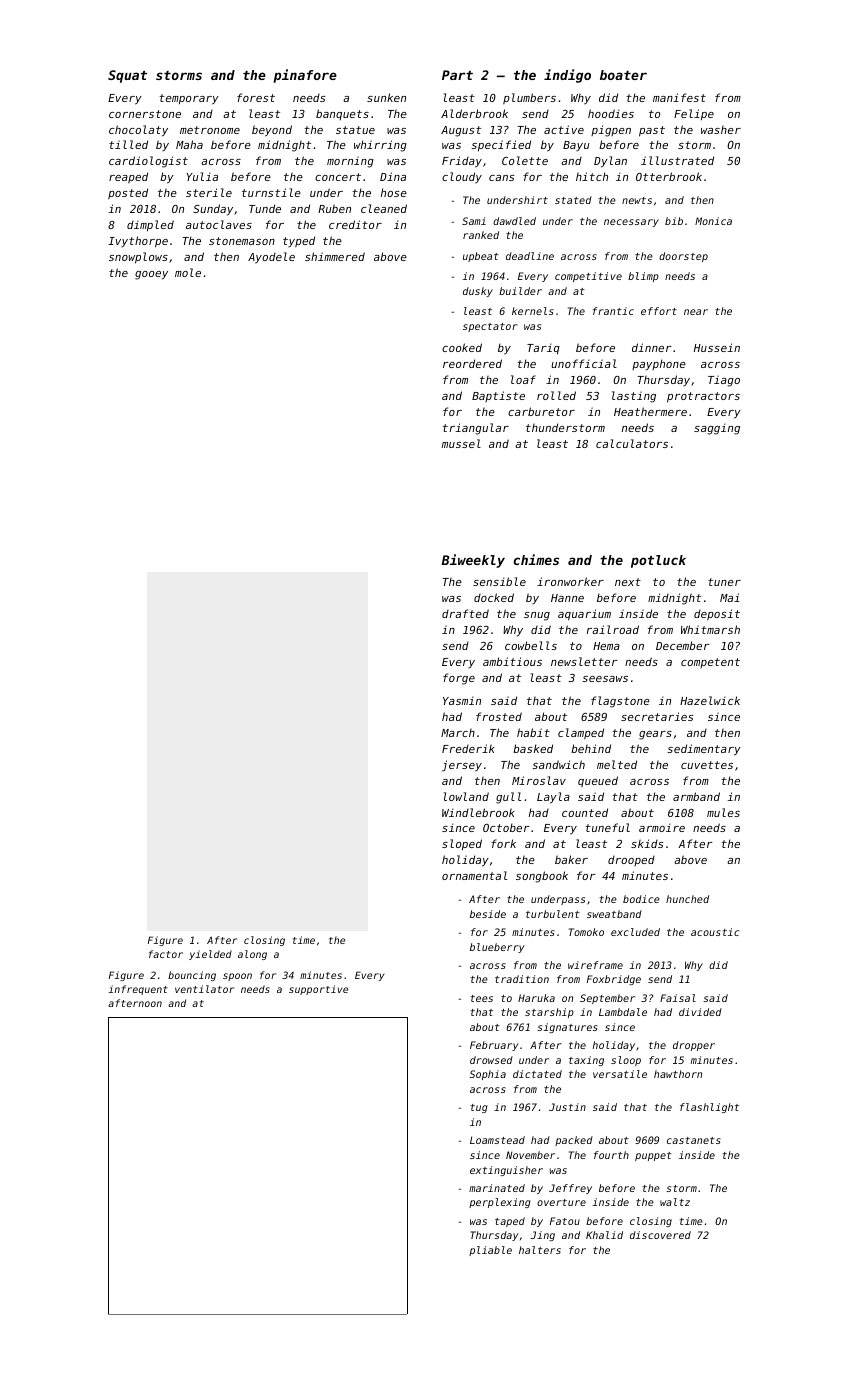 This image has height=1400, width=849. What do you see at coordinates (499, 581) in the image?
I see `sensible` at bounding box center [499, 581].
